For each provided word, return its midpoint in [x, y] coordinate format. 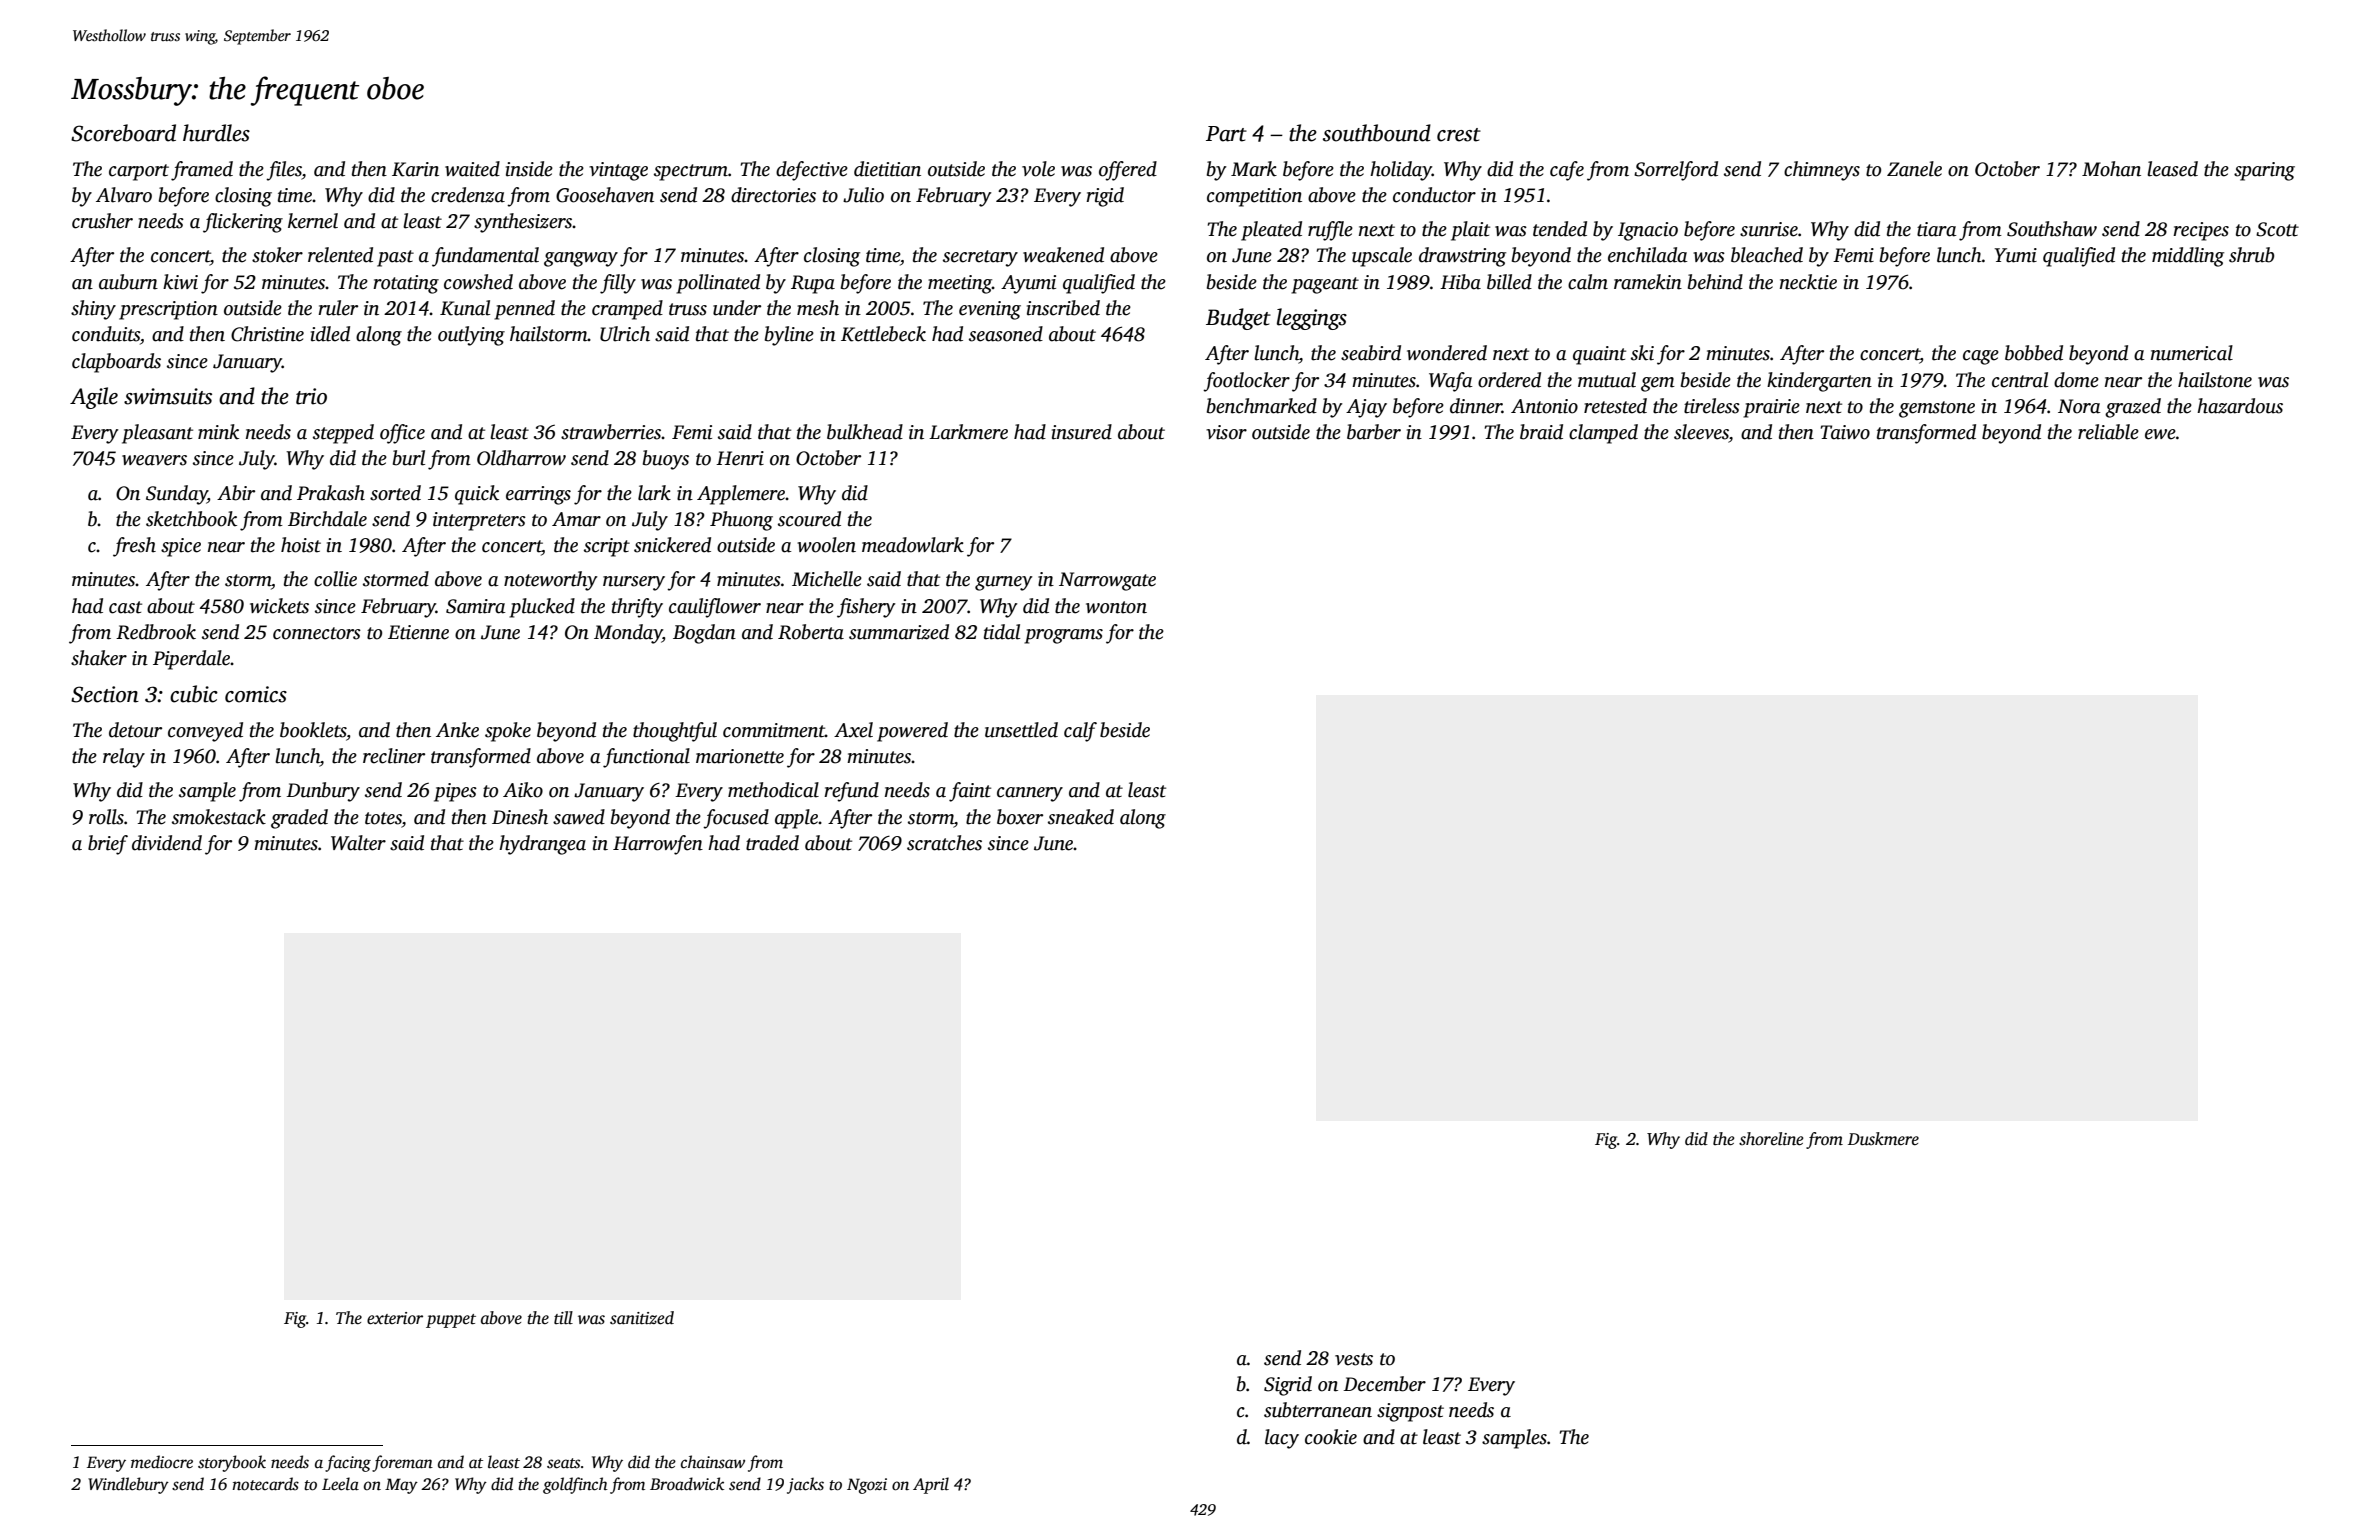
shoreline [1771, 1139]
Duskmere [1883, 1139]
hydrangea [542, 845]
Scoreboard [123, 133]
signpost [1410, 1412]
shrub [2251, 255]
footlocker [1246, 382]
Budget [1238, 319]
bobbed [2034, 353]
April [931, 1485]
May [401, 1486]
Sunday [177, 495]
